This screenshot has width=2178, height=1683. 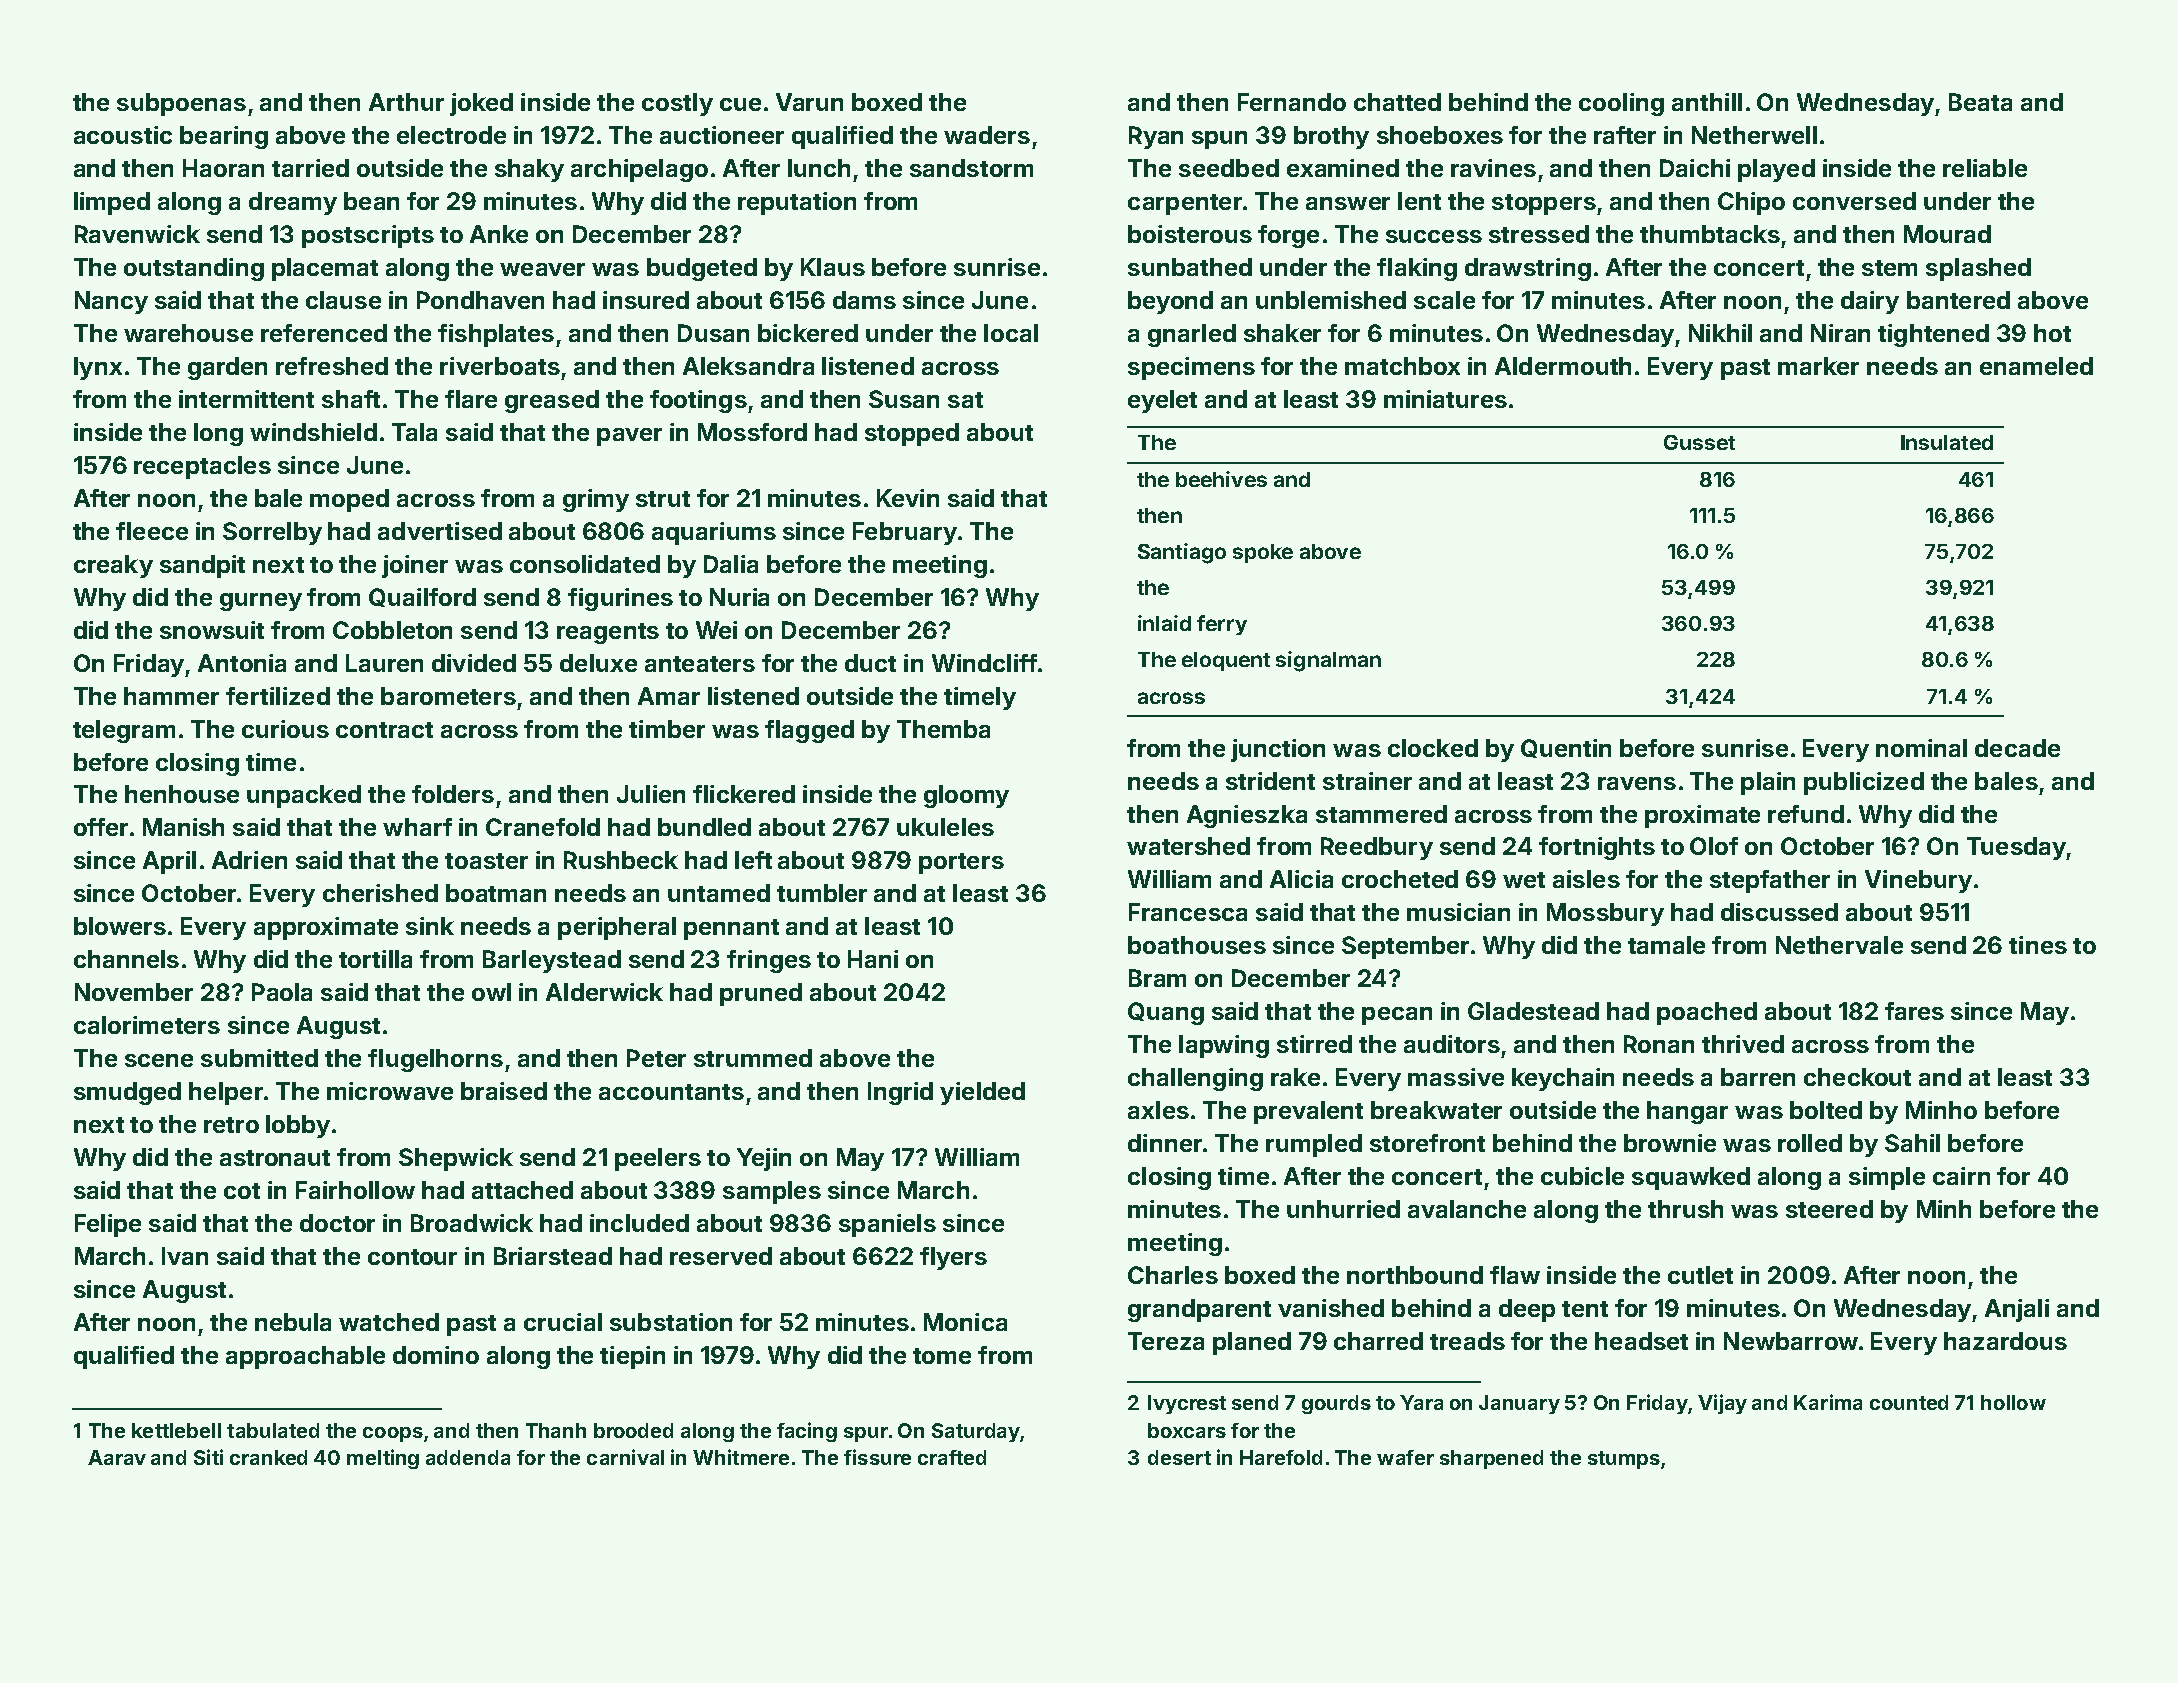 What do you see at coordinates (1188, 912) in the screenshot?
I see `Francesca` at bounding box center [1188, 912].
